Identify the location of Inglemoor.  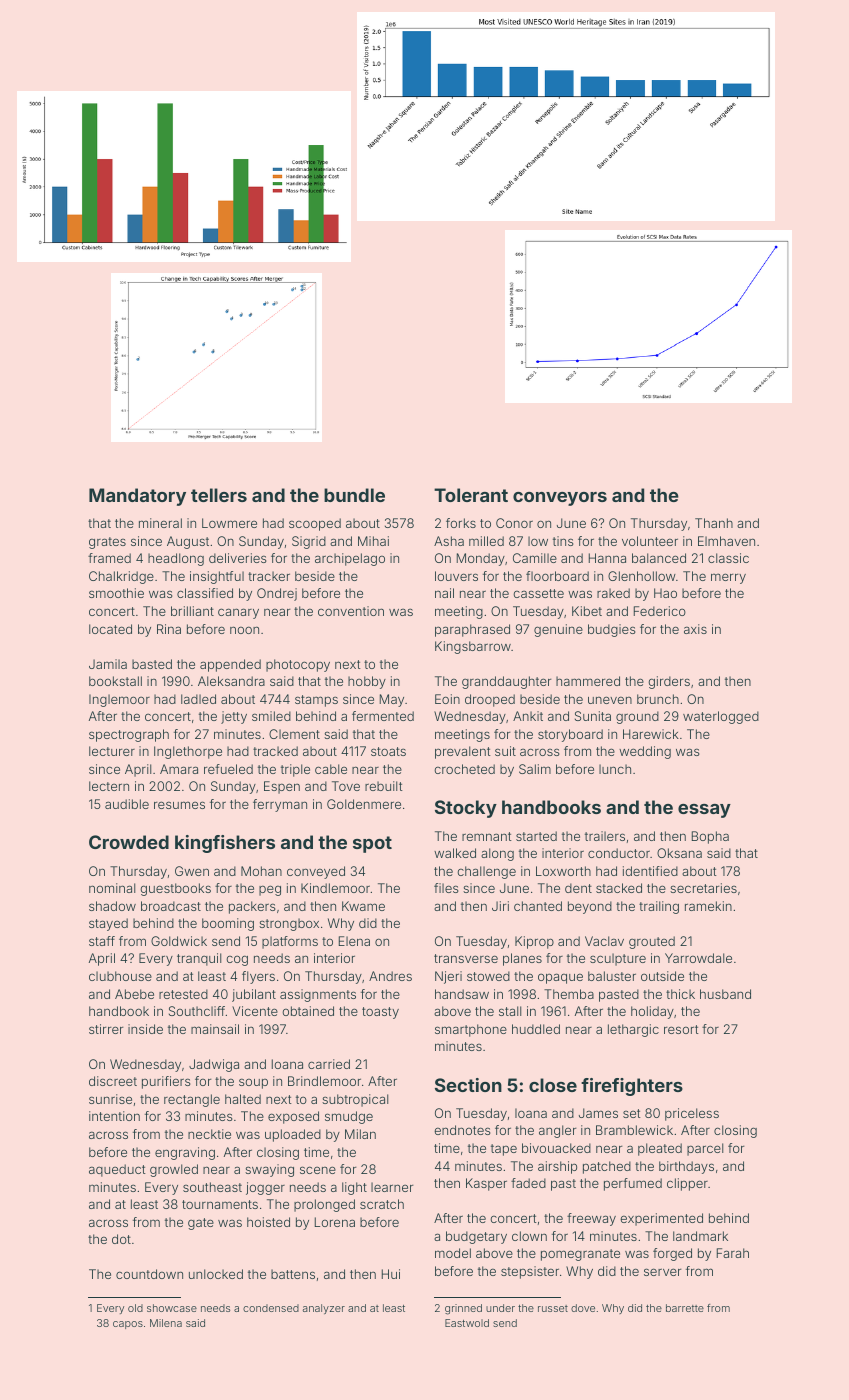
(119, 700).
